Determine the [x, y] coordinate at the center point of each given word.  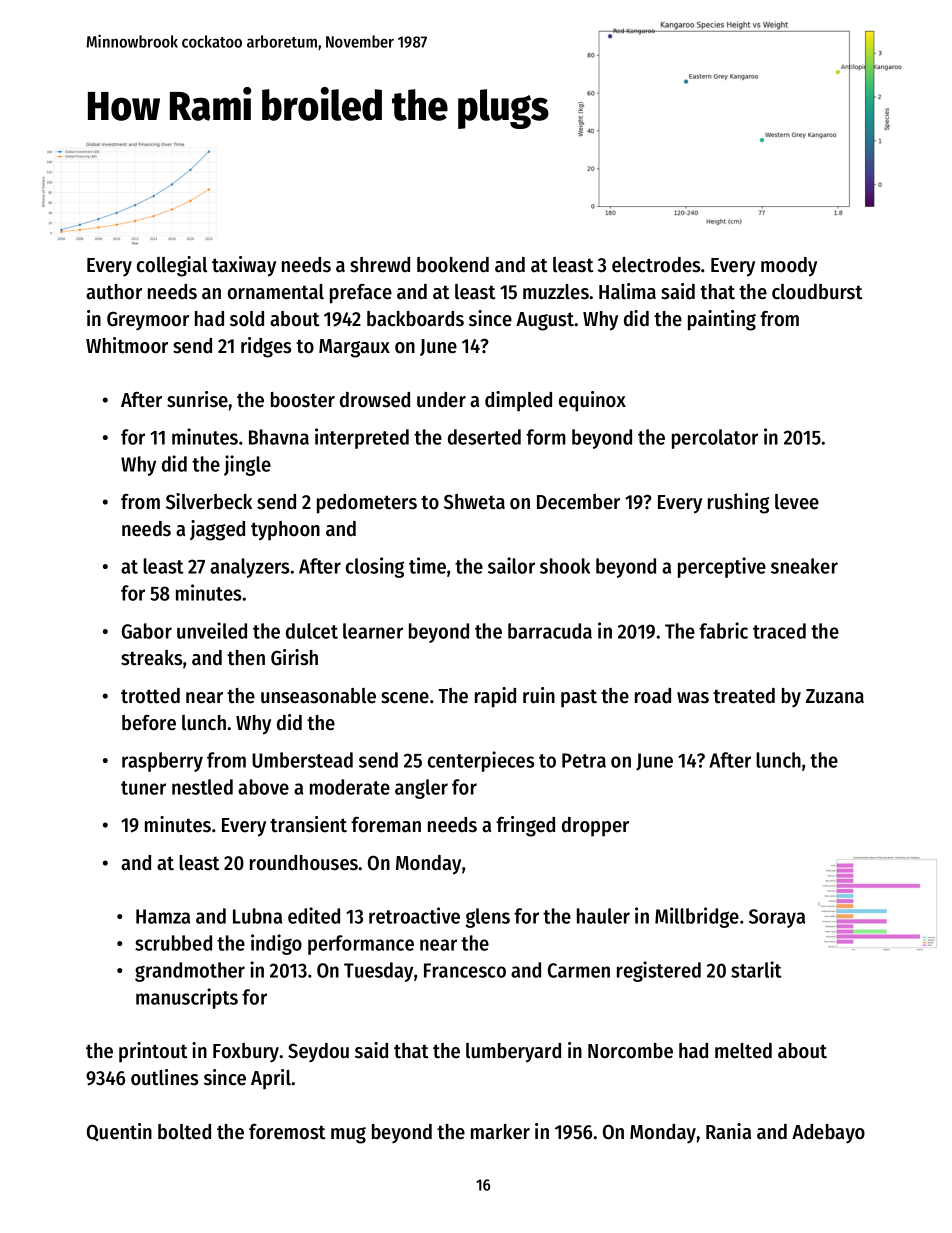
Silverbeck [209, 501]
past [579, 698]
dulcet [312, 631]
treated [744, 696]
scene [405, 698]
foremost [287, 1132]
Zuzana [835, 696]
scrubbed [173, 943]
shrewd [380, 265]
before [149, 723]
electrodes [656, 265]
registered [659, 971]
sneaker [804, 566]
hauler [603, 916]
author [114, 292]
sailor [511, 565]
